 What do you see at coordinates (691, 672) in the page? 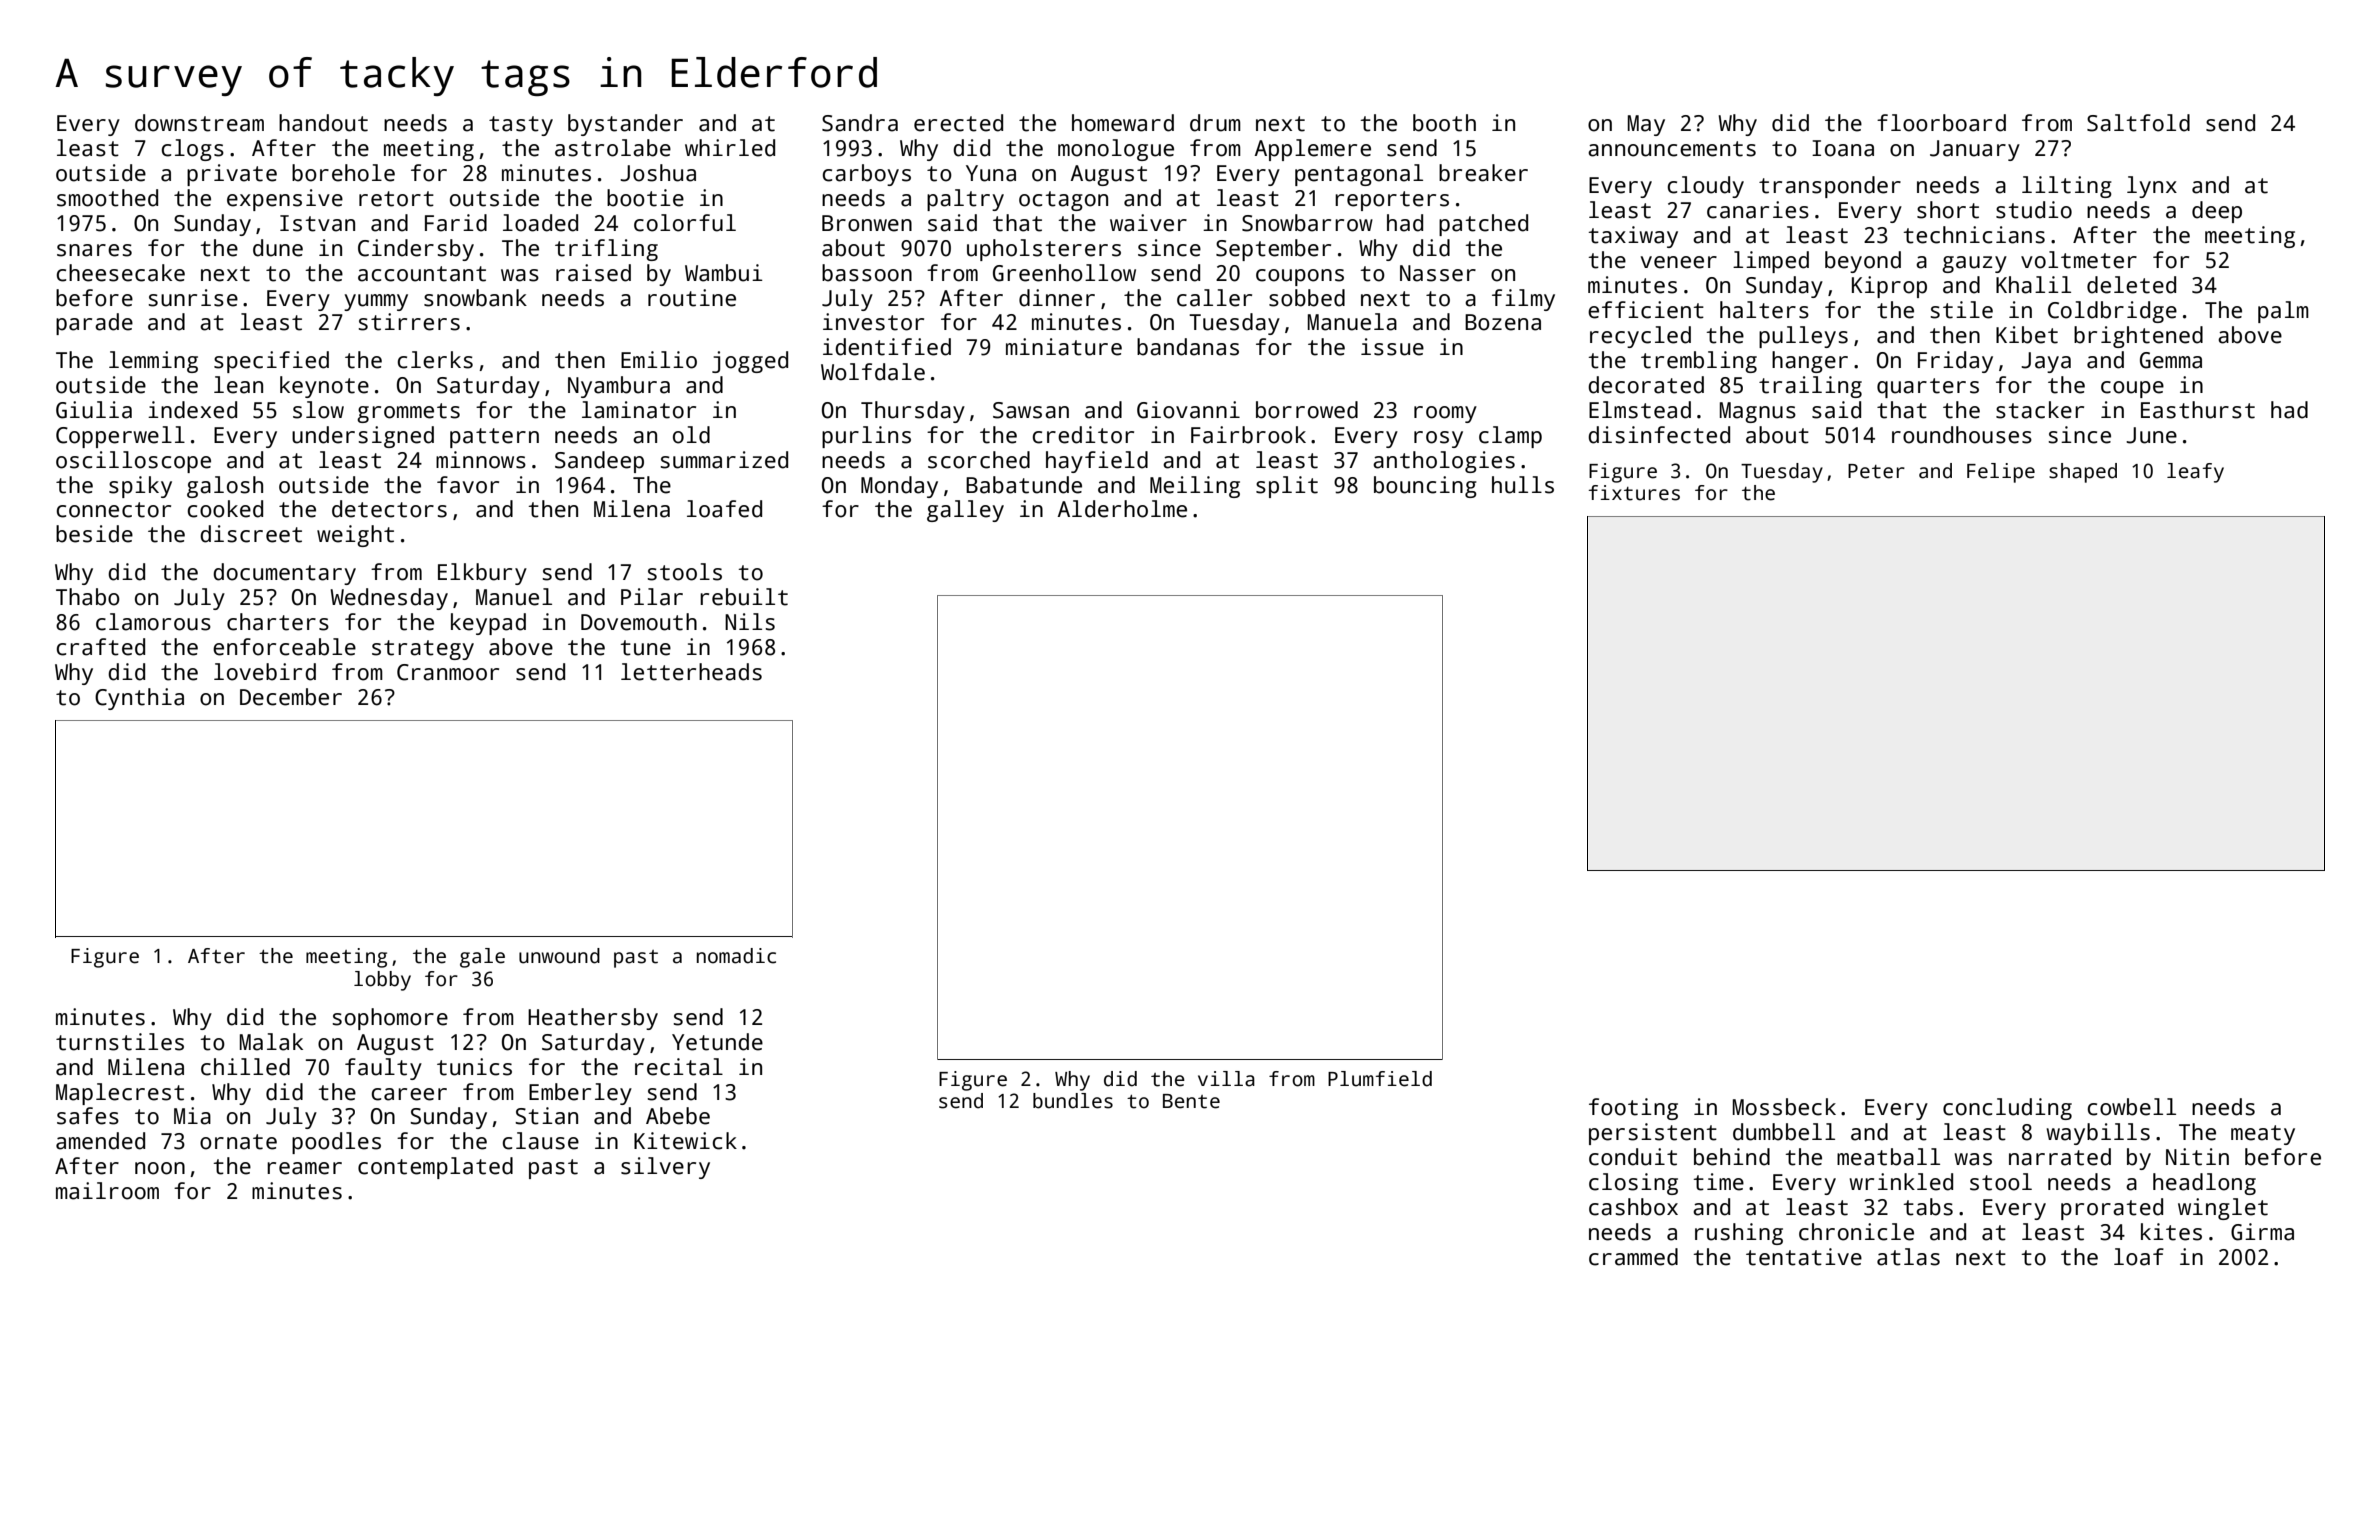
I see `letterheads` at bounding box center [691, 672].
